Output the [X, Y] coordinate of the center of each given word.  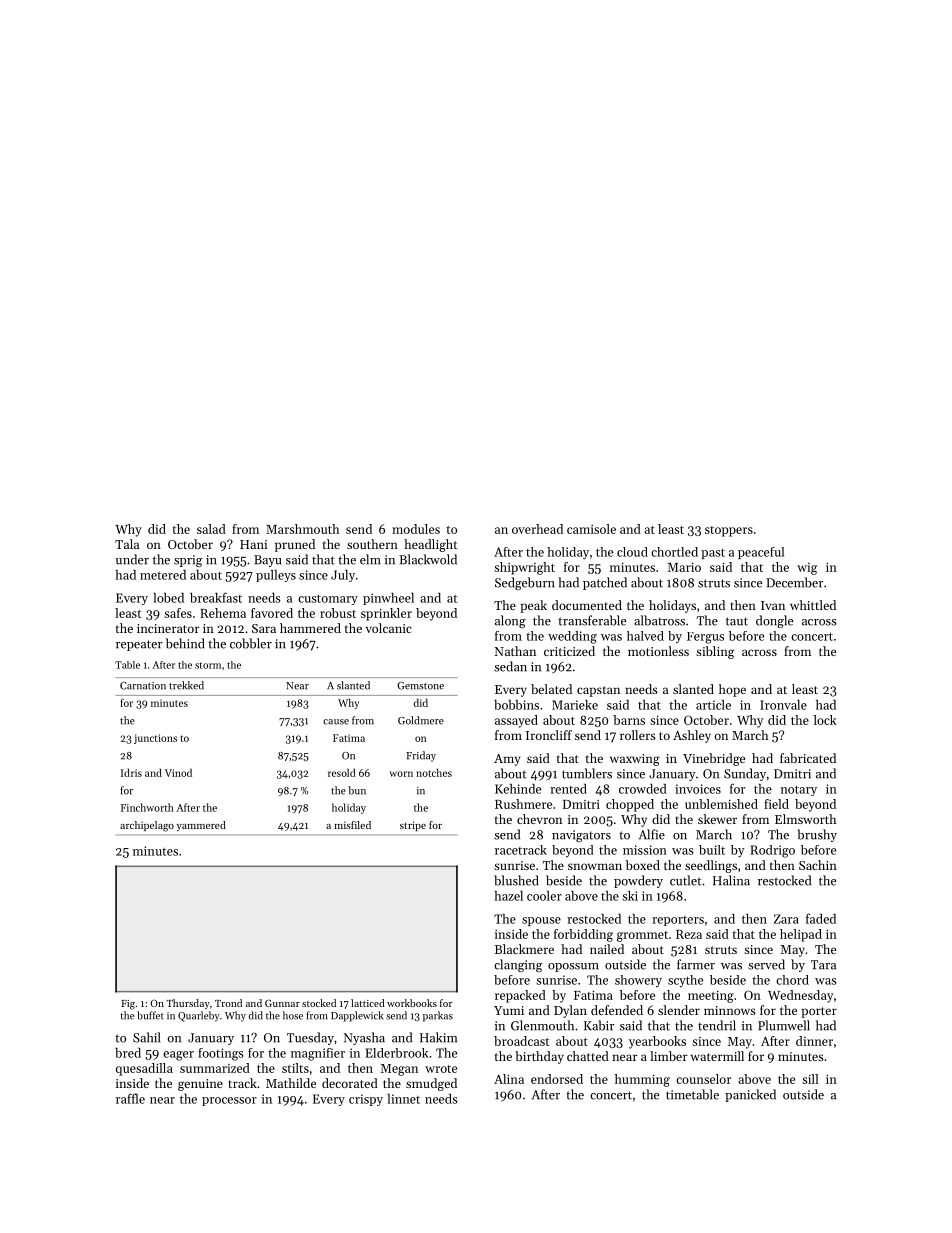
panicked [750, 1095]
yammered [201, 826]
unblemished [721, 804]
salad [211, 529]
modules [416, 529]
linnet [403, 1099]
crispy [366, 1100]
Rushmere [523, 804]
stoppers [729, 531]
